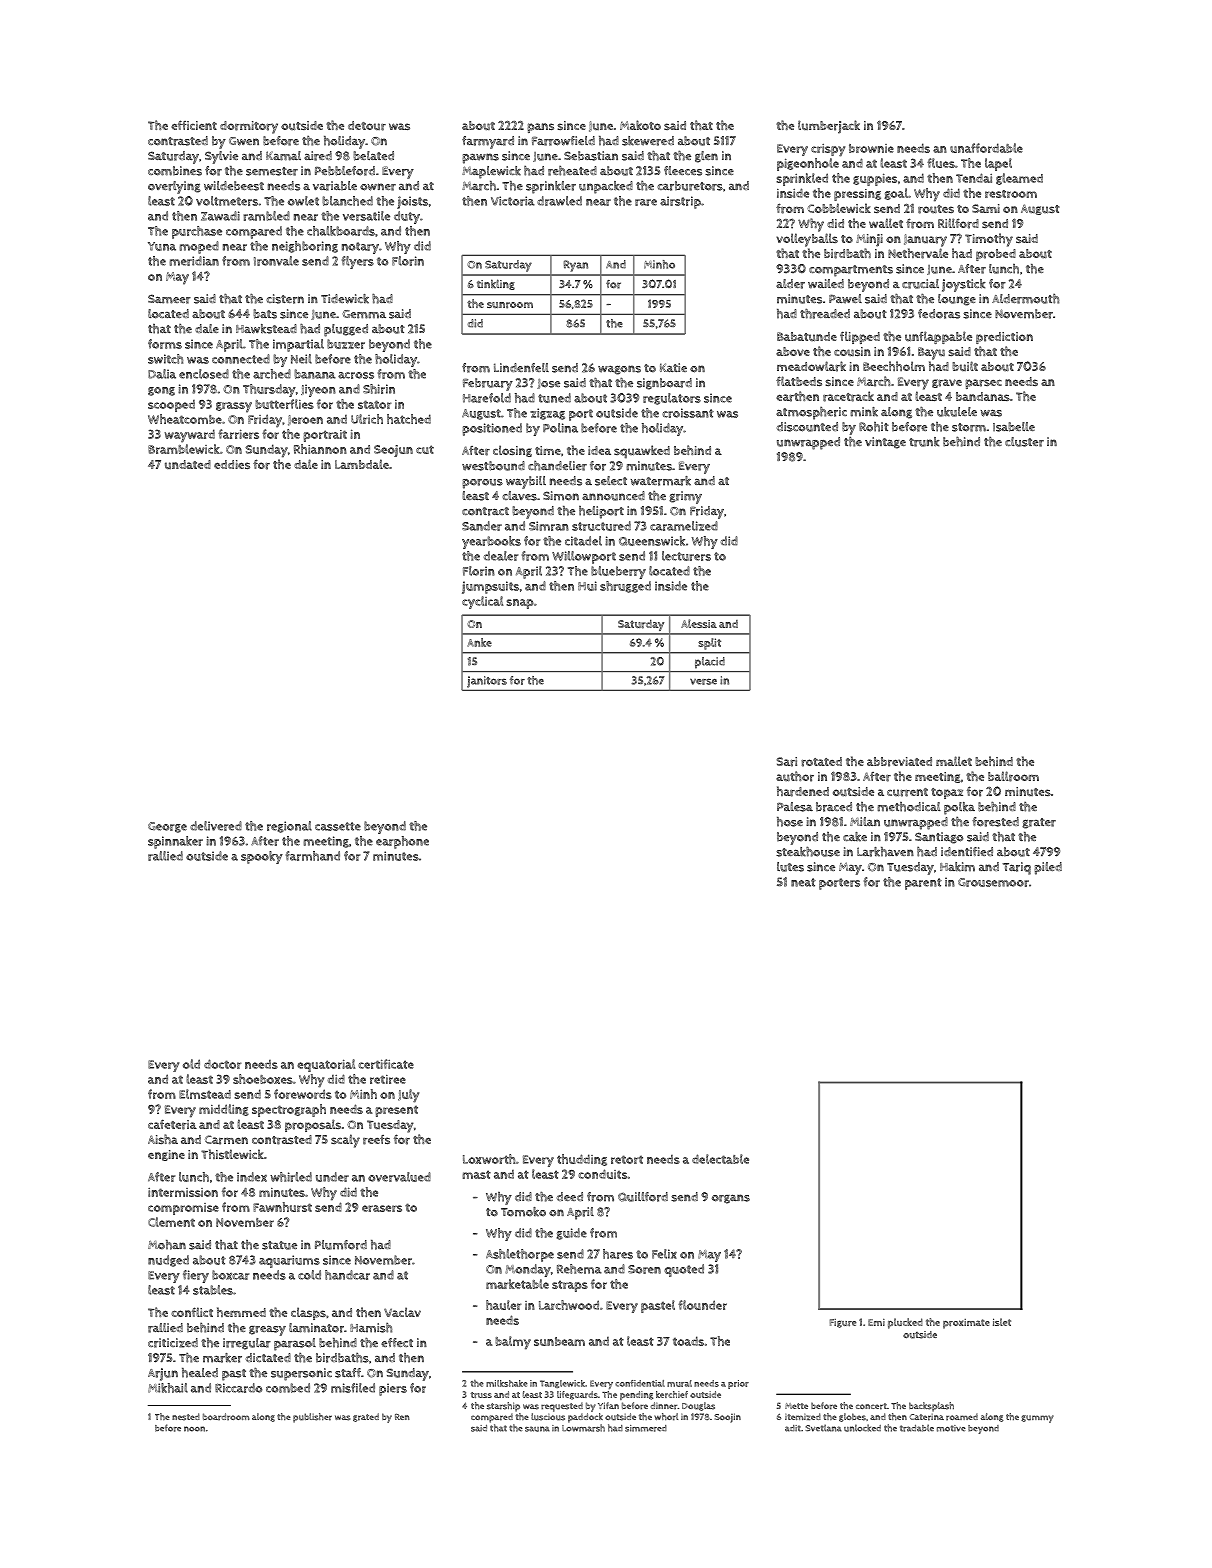 The height and width of the screenshot is (1568, 1212). I want to click on Soren, so click(644, 1269).
